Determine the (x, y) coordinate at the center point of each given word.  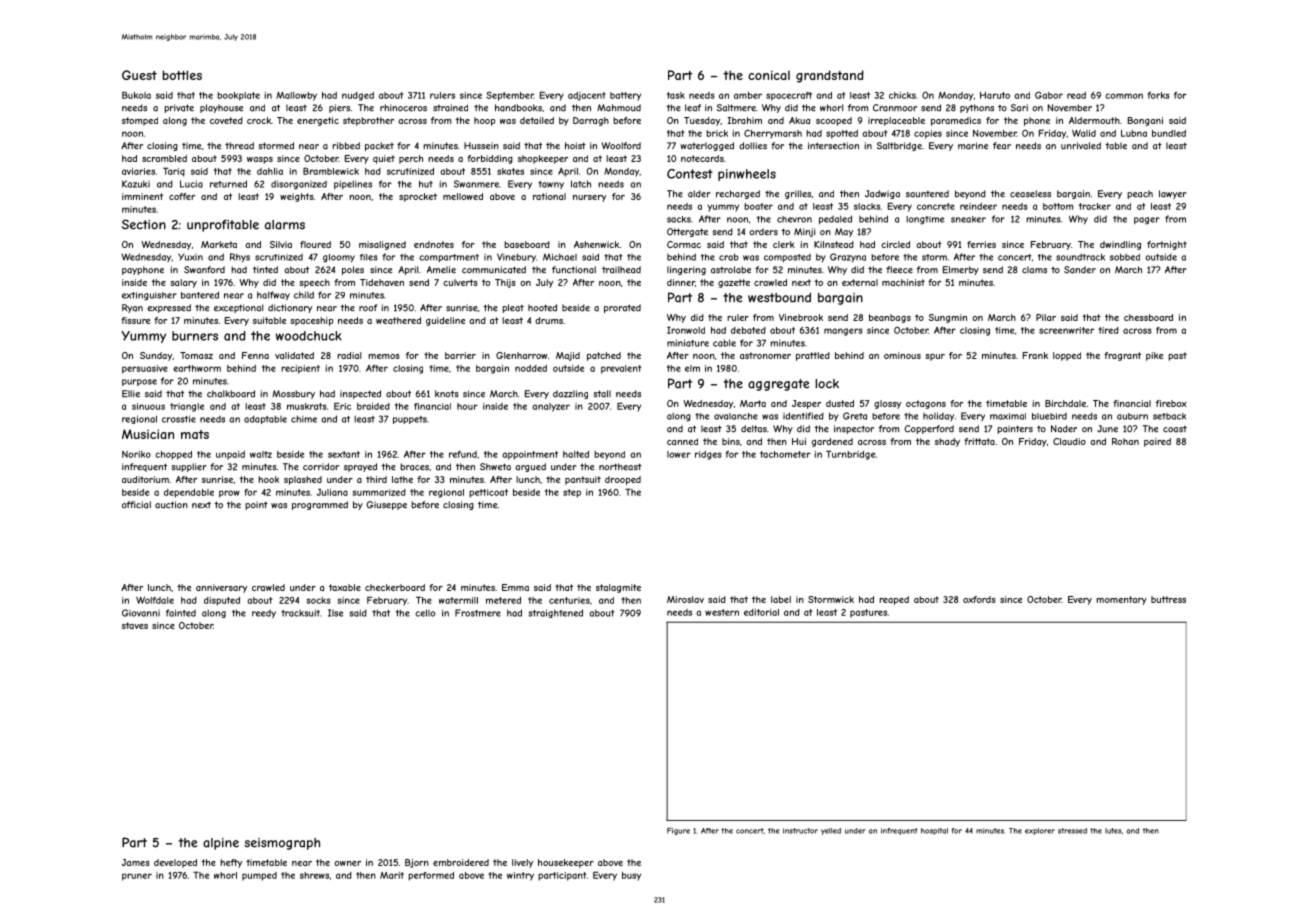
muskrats (307, 406)
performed (431, 876)
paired (1157, 442)
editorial (761, 612)
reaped (894, 600)
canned (682, 441)
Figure (678, 831)
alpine (221, 844)
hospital (934, 831)
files (369, 257)
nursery (589, 198)
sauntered (927, 194)
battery (625, 96)
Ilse (335, 613)
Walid (1084, 133)
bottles (182, 75)
